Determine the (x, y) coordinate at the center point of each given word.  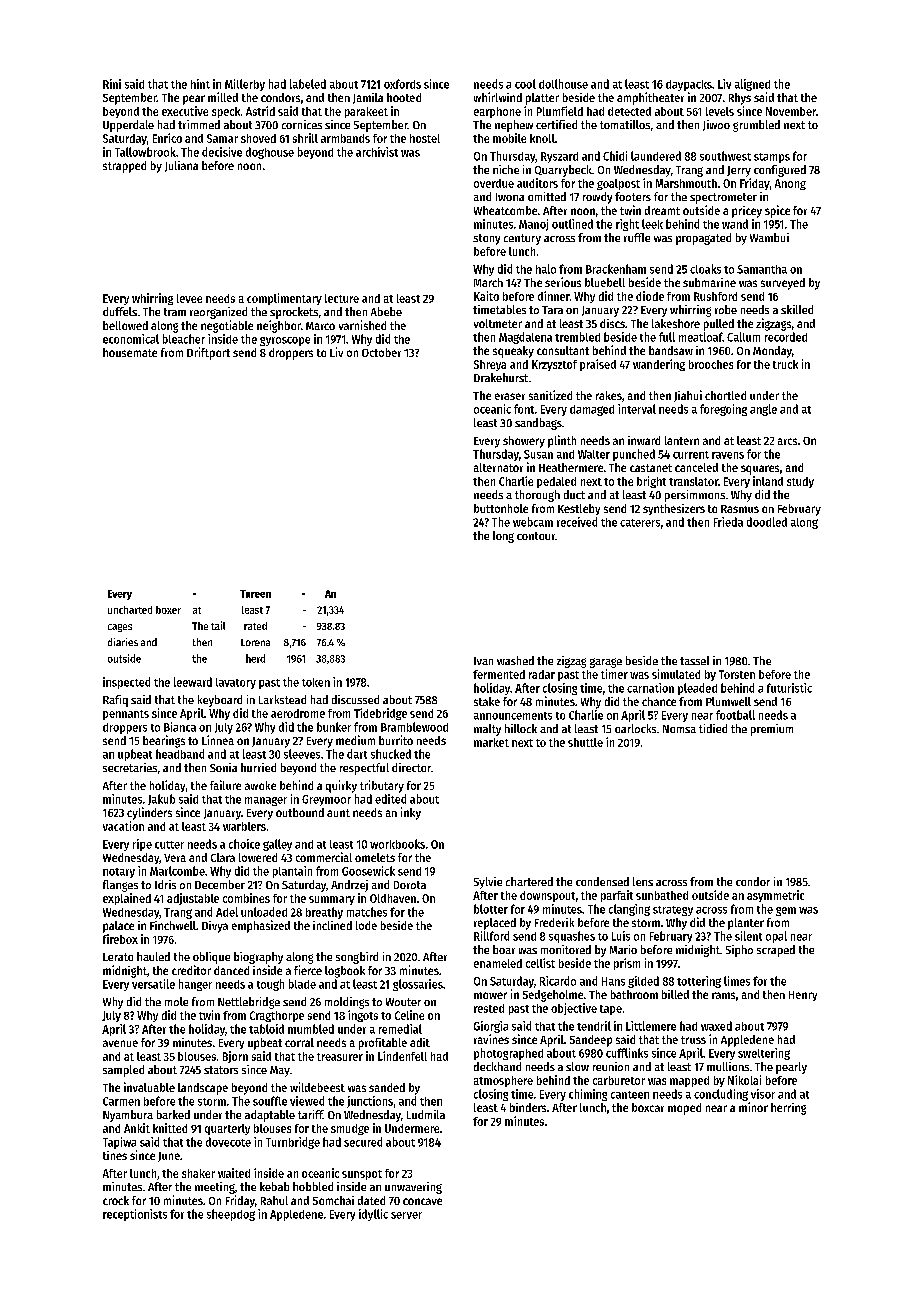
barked (173, 1114)
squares (760, 470)
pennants (126, 715)
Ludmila (426, 1114)
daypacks (689, 85)
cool (525, 84)
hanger (195, 985)
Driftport (208, 353)
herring (788, 1109)
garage (606, 663)
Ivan (483, 661)
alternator (498, 467)
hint (200, 84)
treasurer (340, 1057)
